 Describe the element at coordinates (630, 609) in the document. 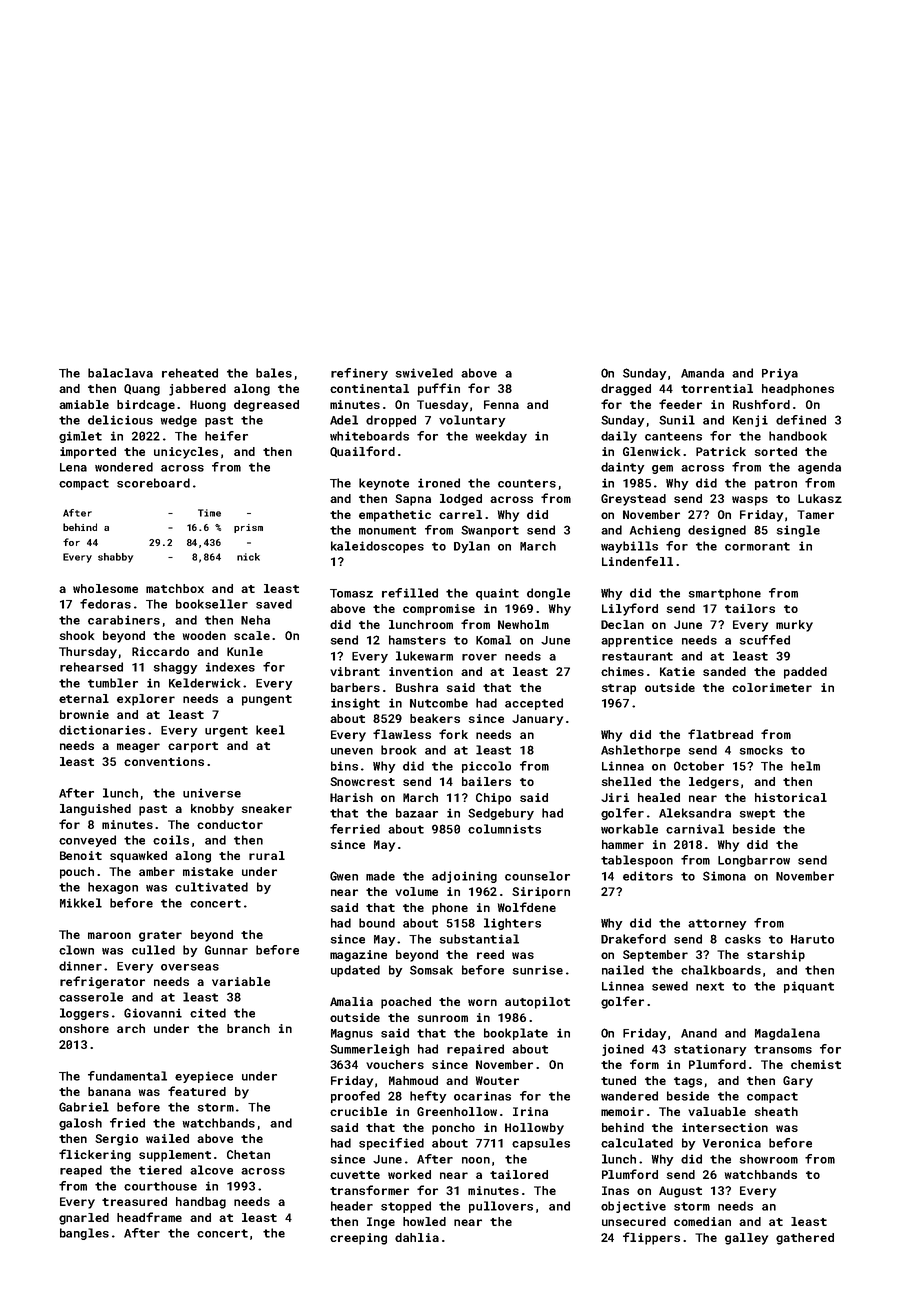

I see `Lilyford` at that location.
